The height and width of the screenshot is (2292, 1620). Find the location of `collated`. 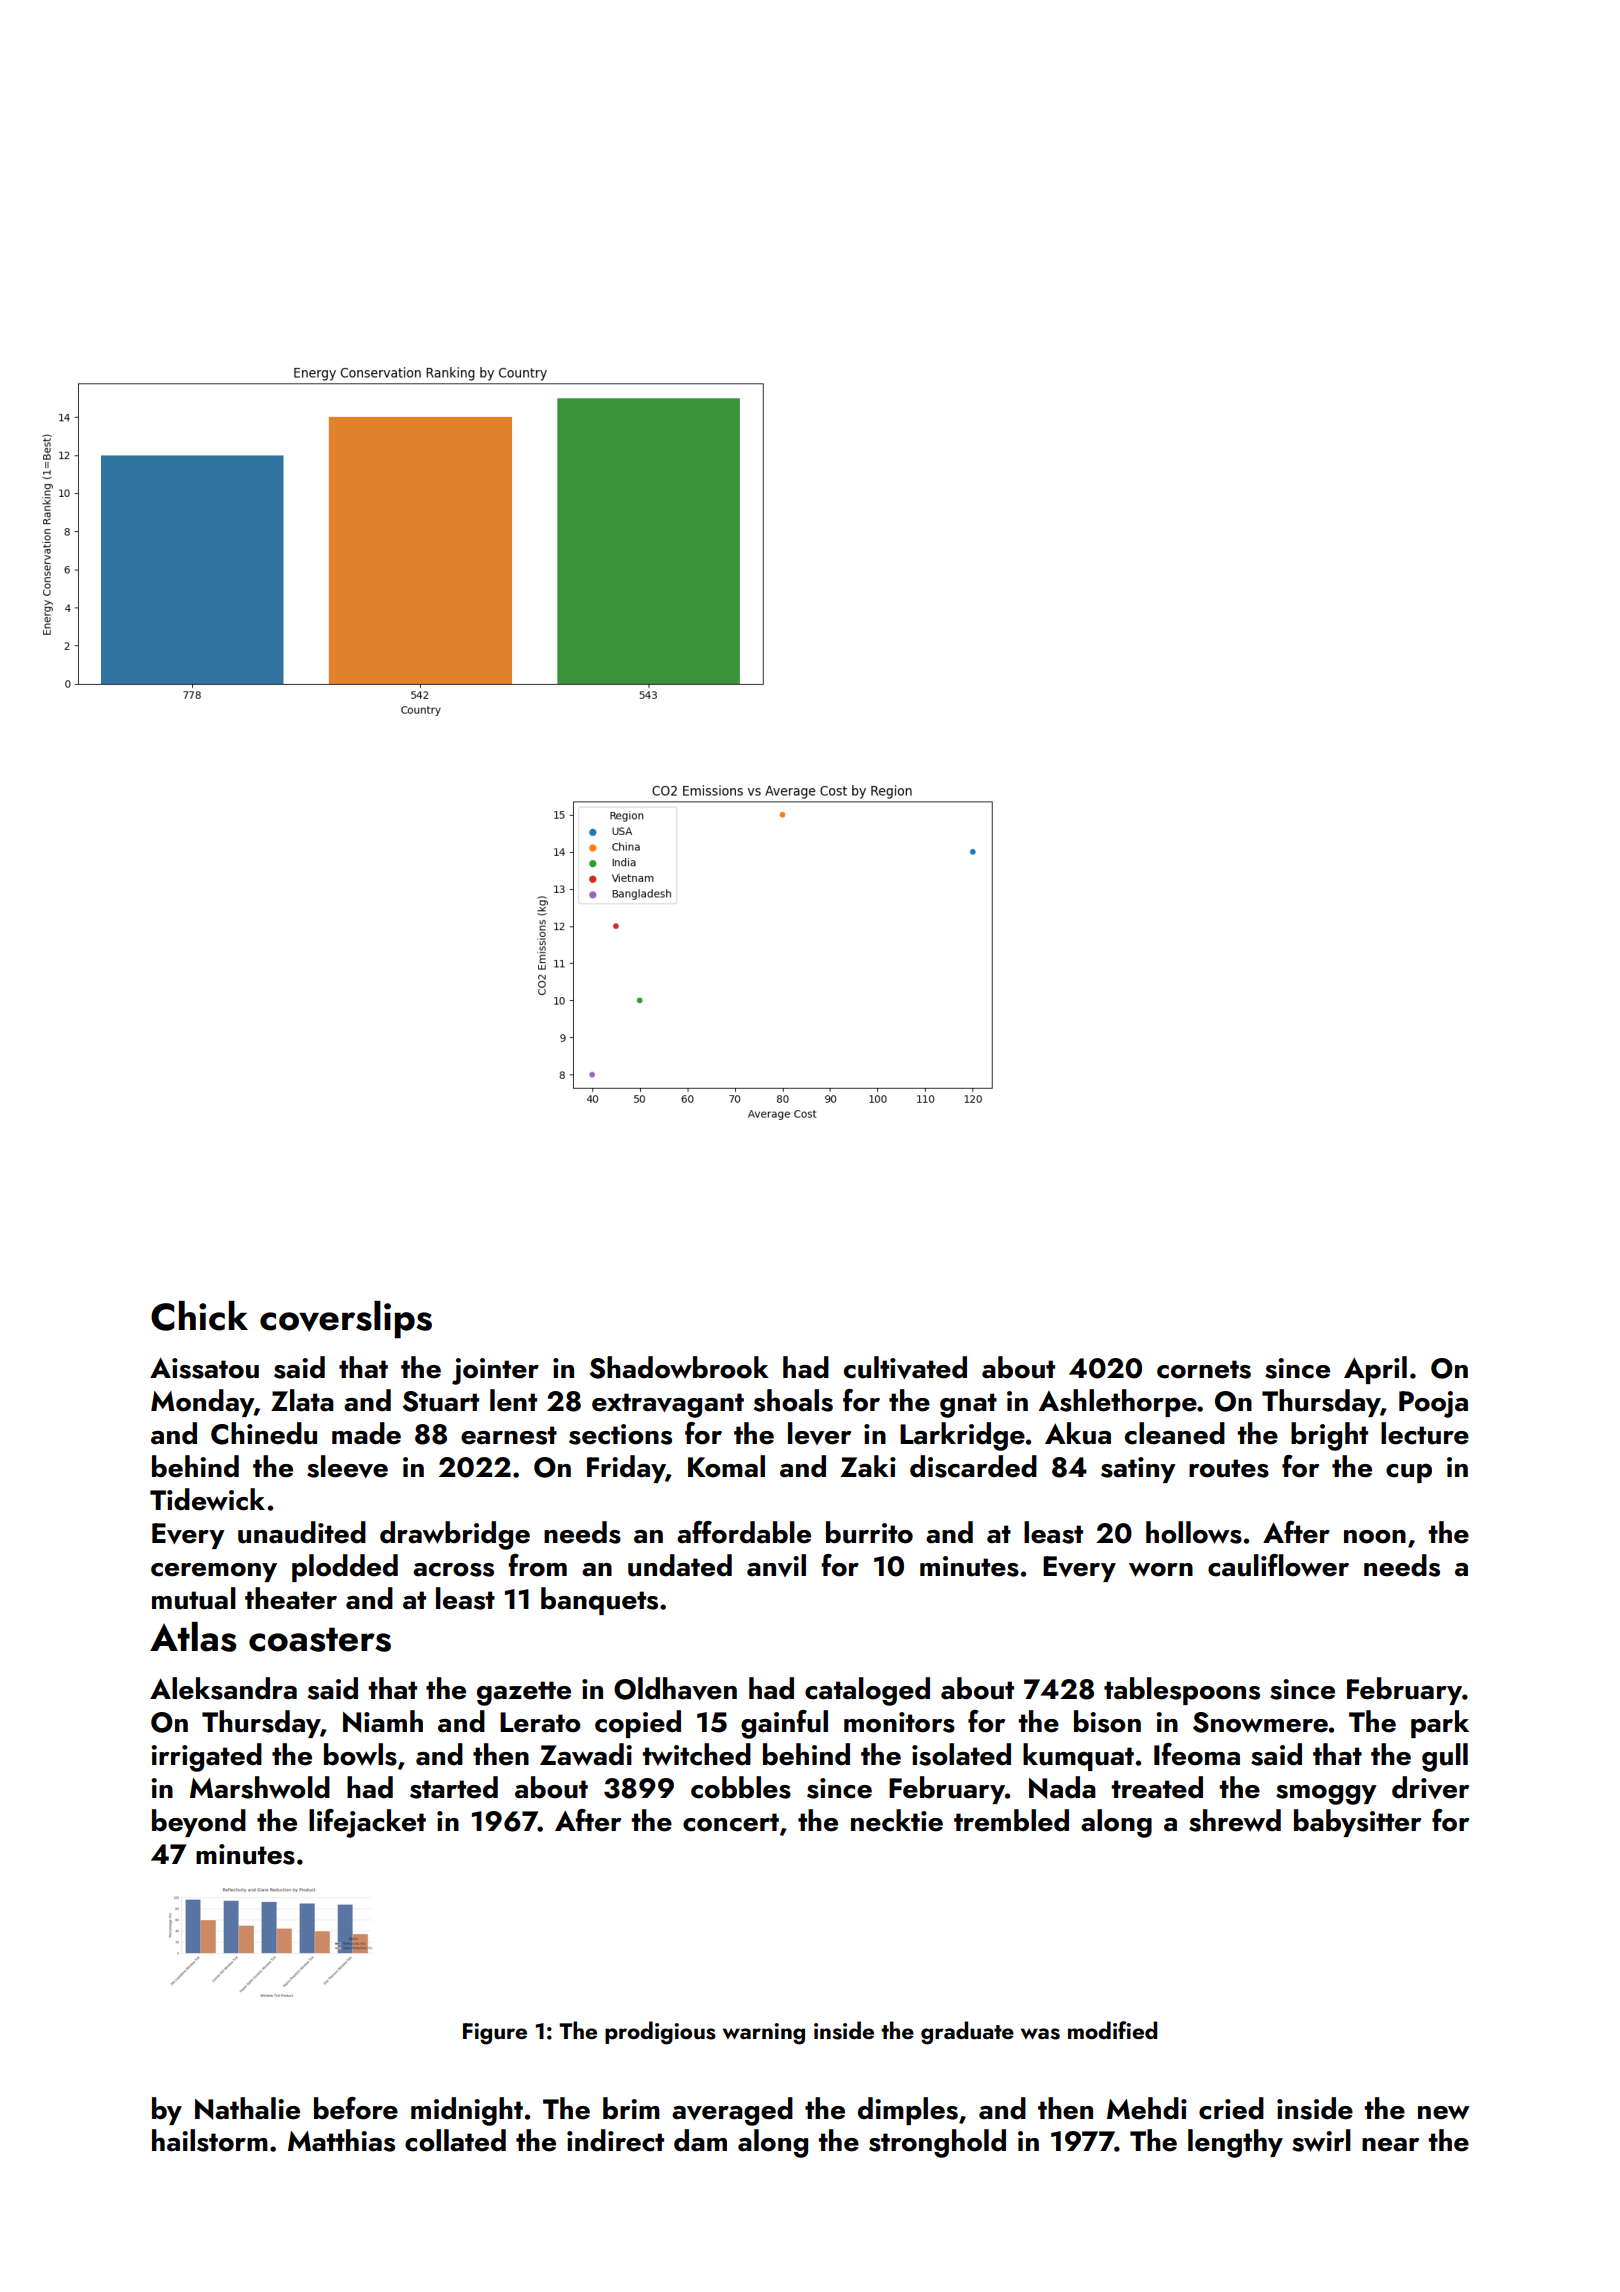

collated is located at coordinates (455, 2140).
